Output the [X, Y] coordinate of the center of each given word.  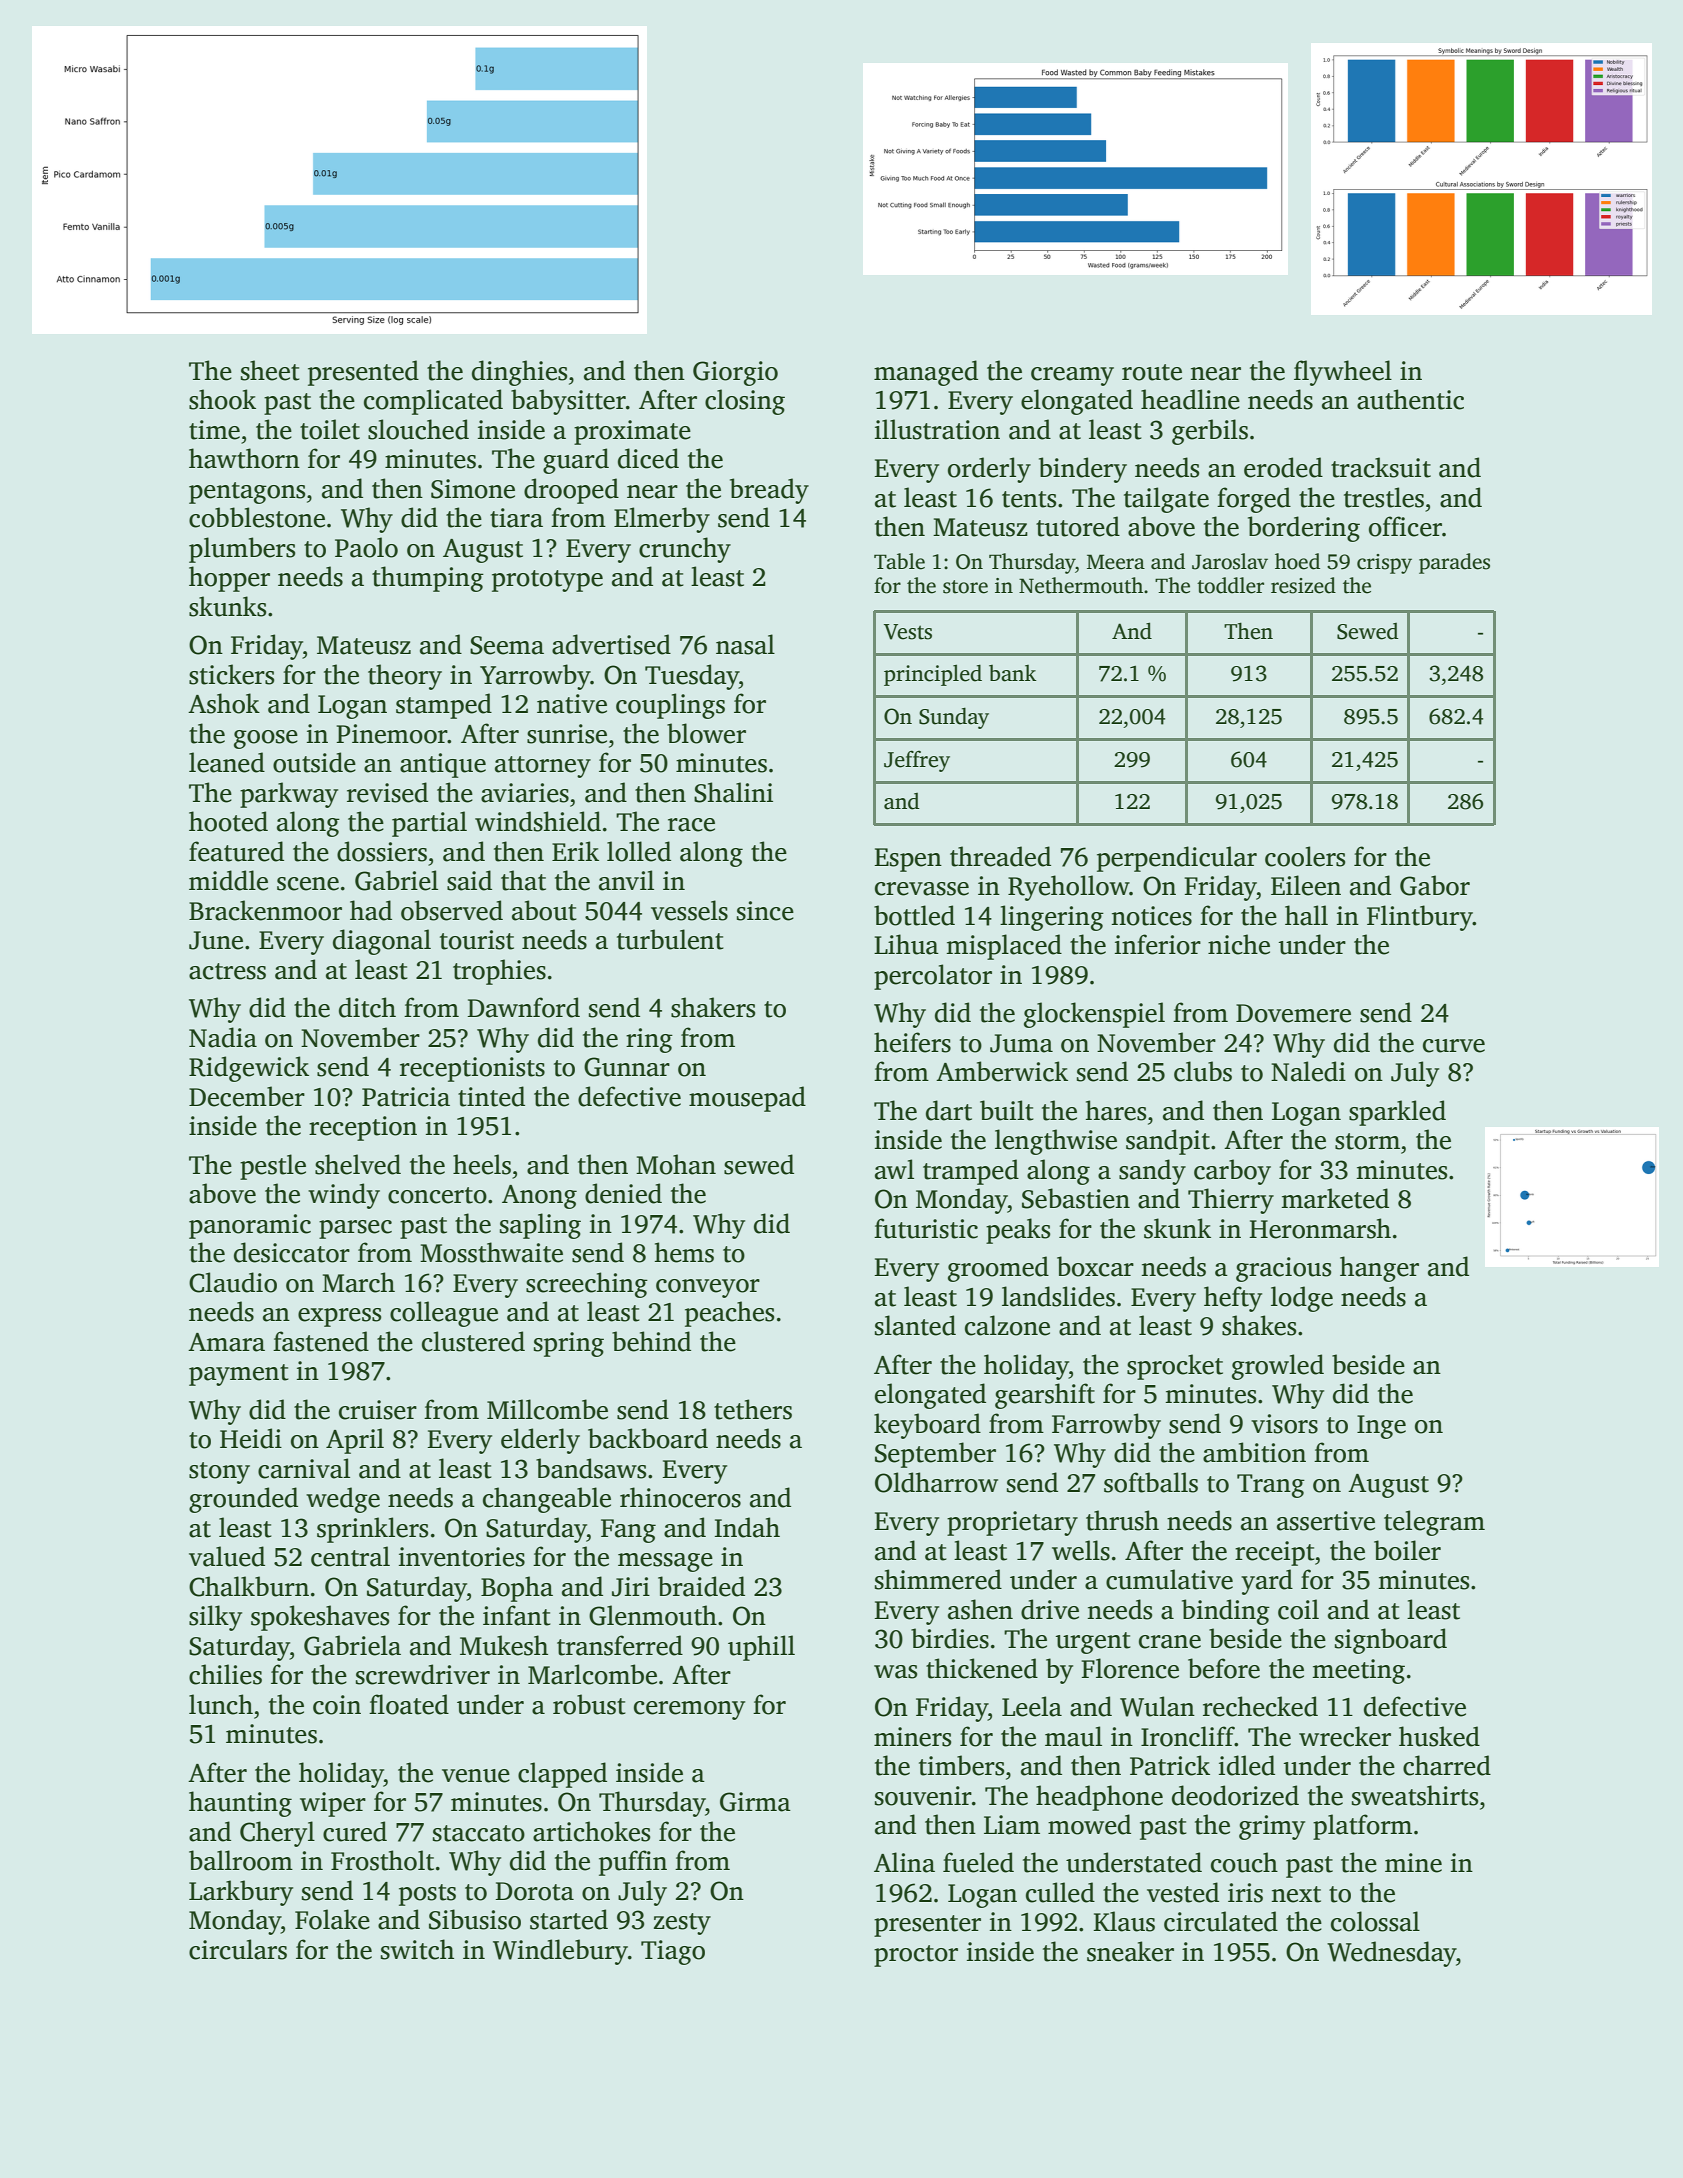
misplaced [1004, 947]
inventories [462, 1557]
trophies [499, 972]
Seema [507, 645]
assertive [1326, 1521]
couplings [670, 706]
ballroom [241, 1860]
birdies [950, 1638]
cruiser [378, 1410]
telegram [1434, 1523]
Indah [747, 1527]
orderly [989, 470]
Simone [473, 489]
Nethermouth [1081, 585]
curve [1454, 1046]
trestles [1384, 497]
